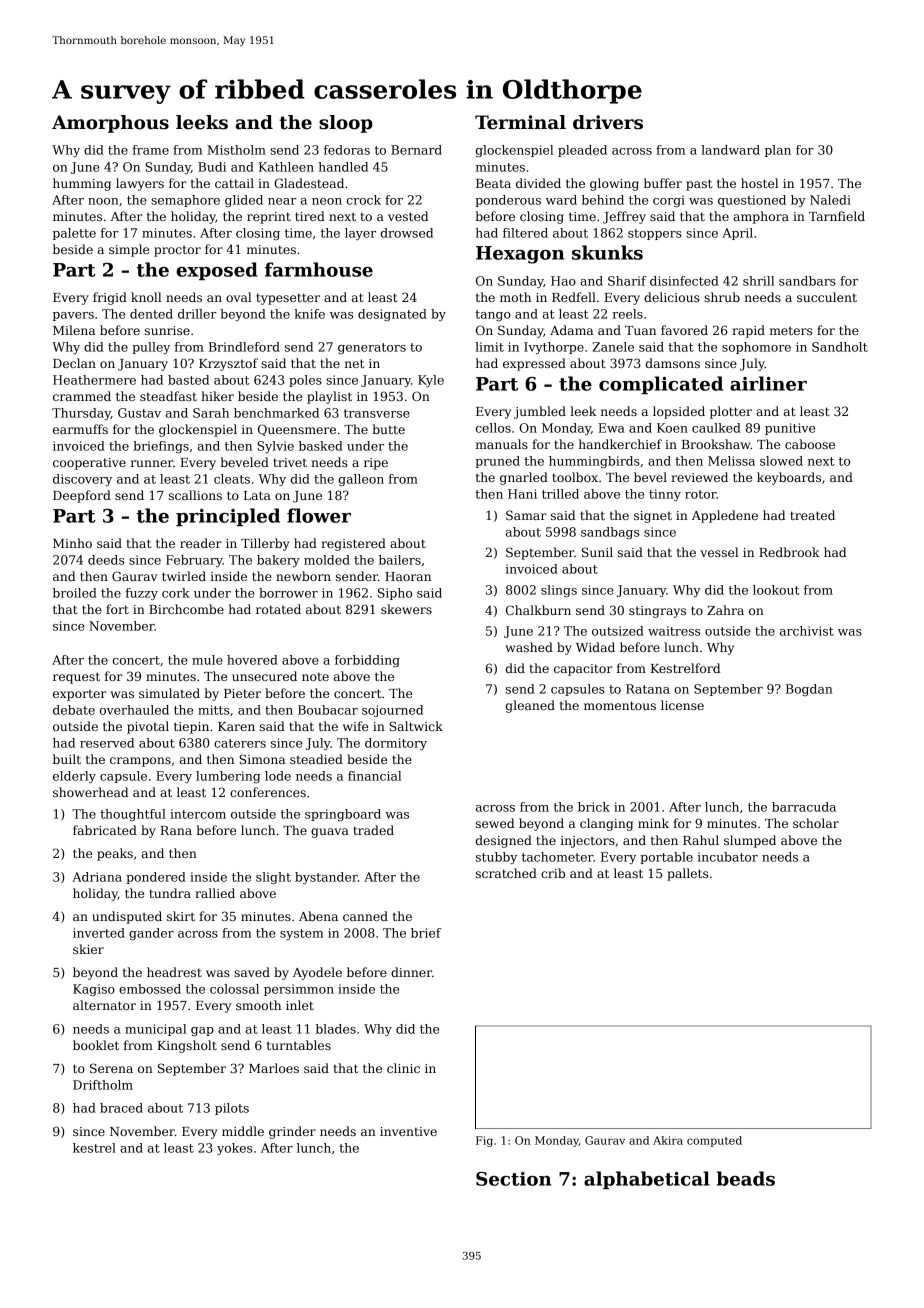 The image size is (924, 1308). I want to click on scallions, so click(195, 495).
